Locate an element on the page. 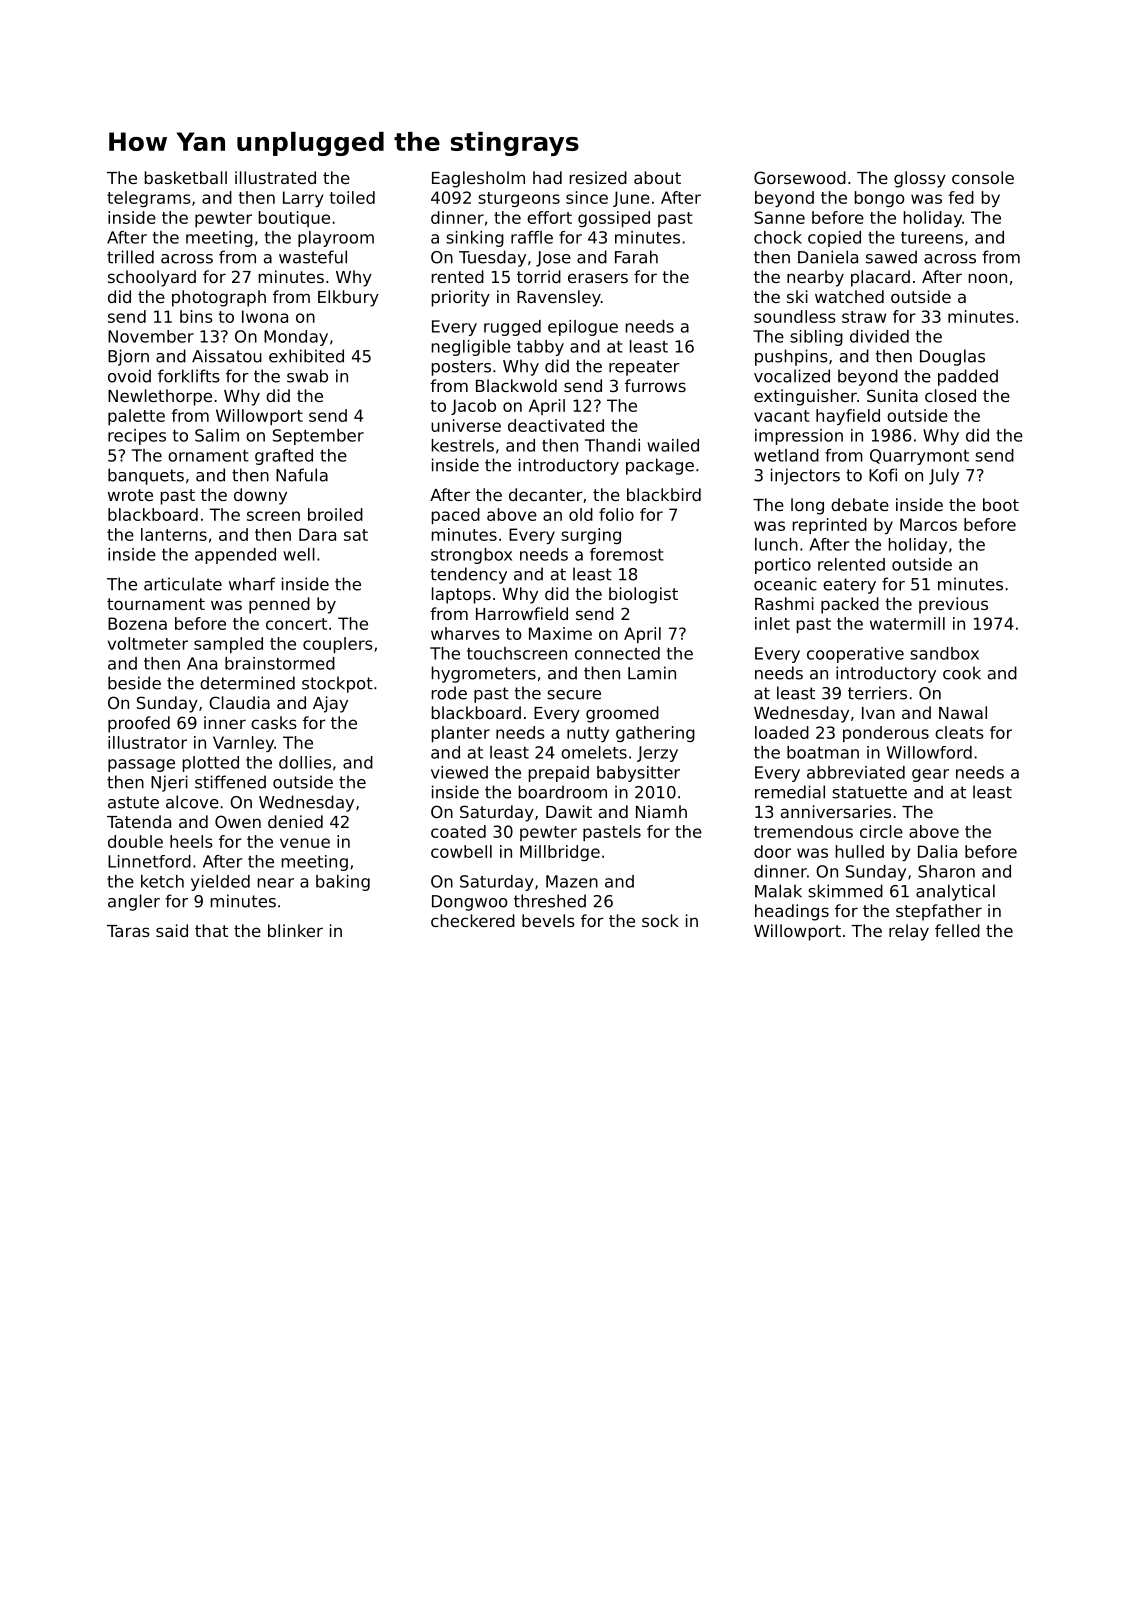  concert is located at coordinates (296, 624).
